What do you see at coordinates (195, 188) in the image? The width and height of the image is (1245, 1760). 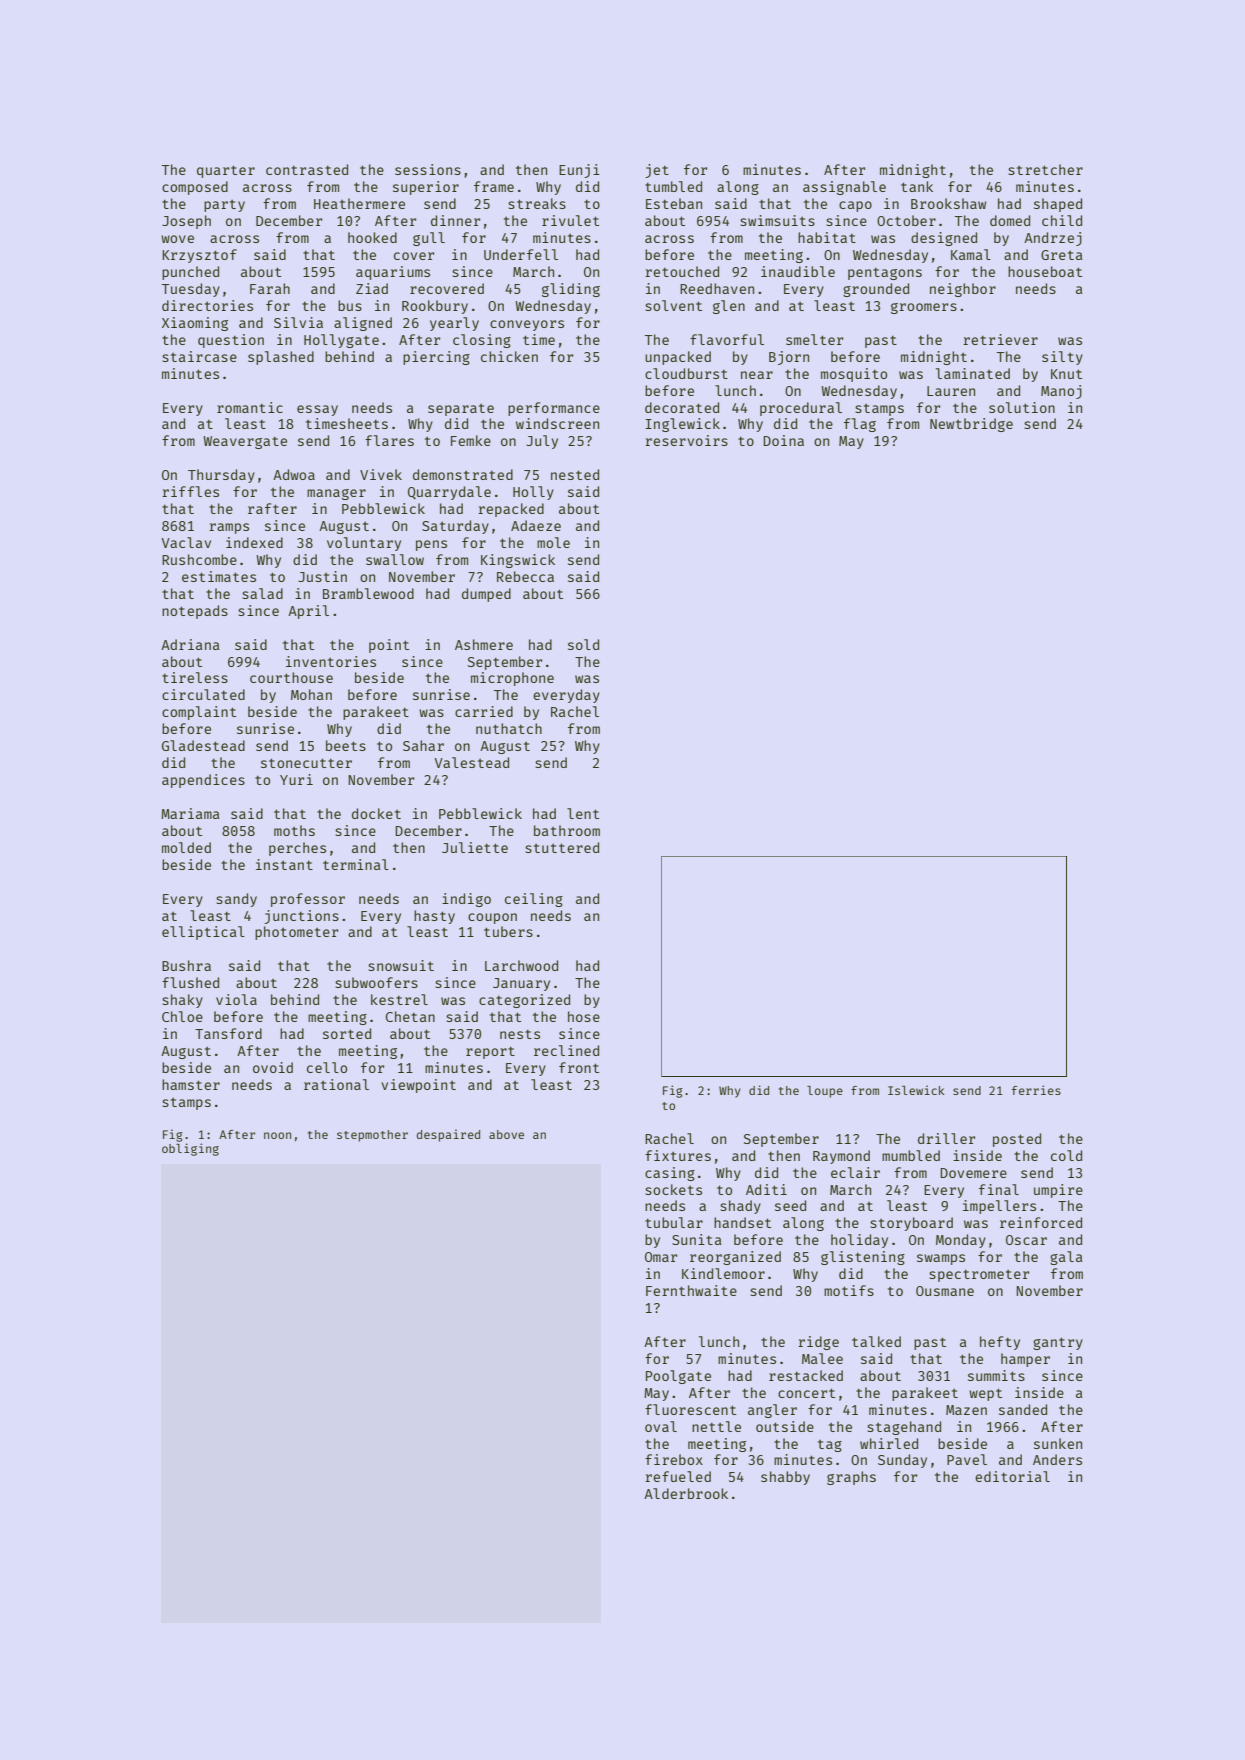 I see `composed` at bounding box center [195, 188].
